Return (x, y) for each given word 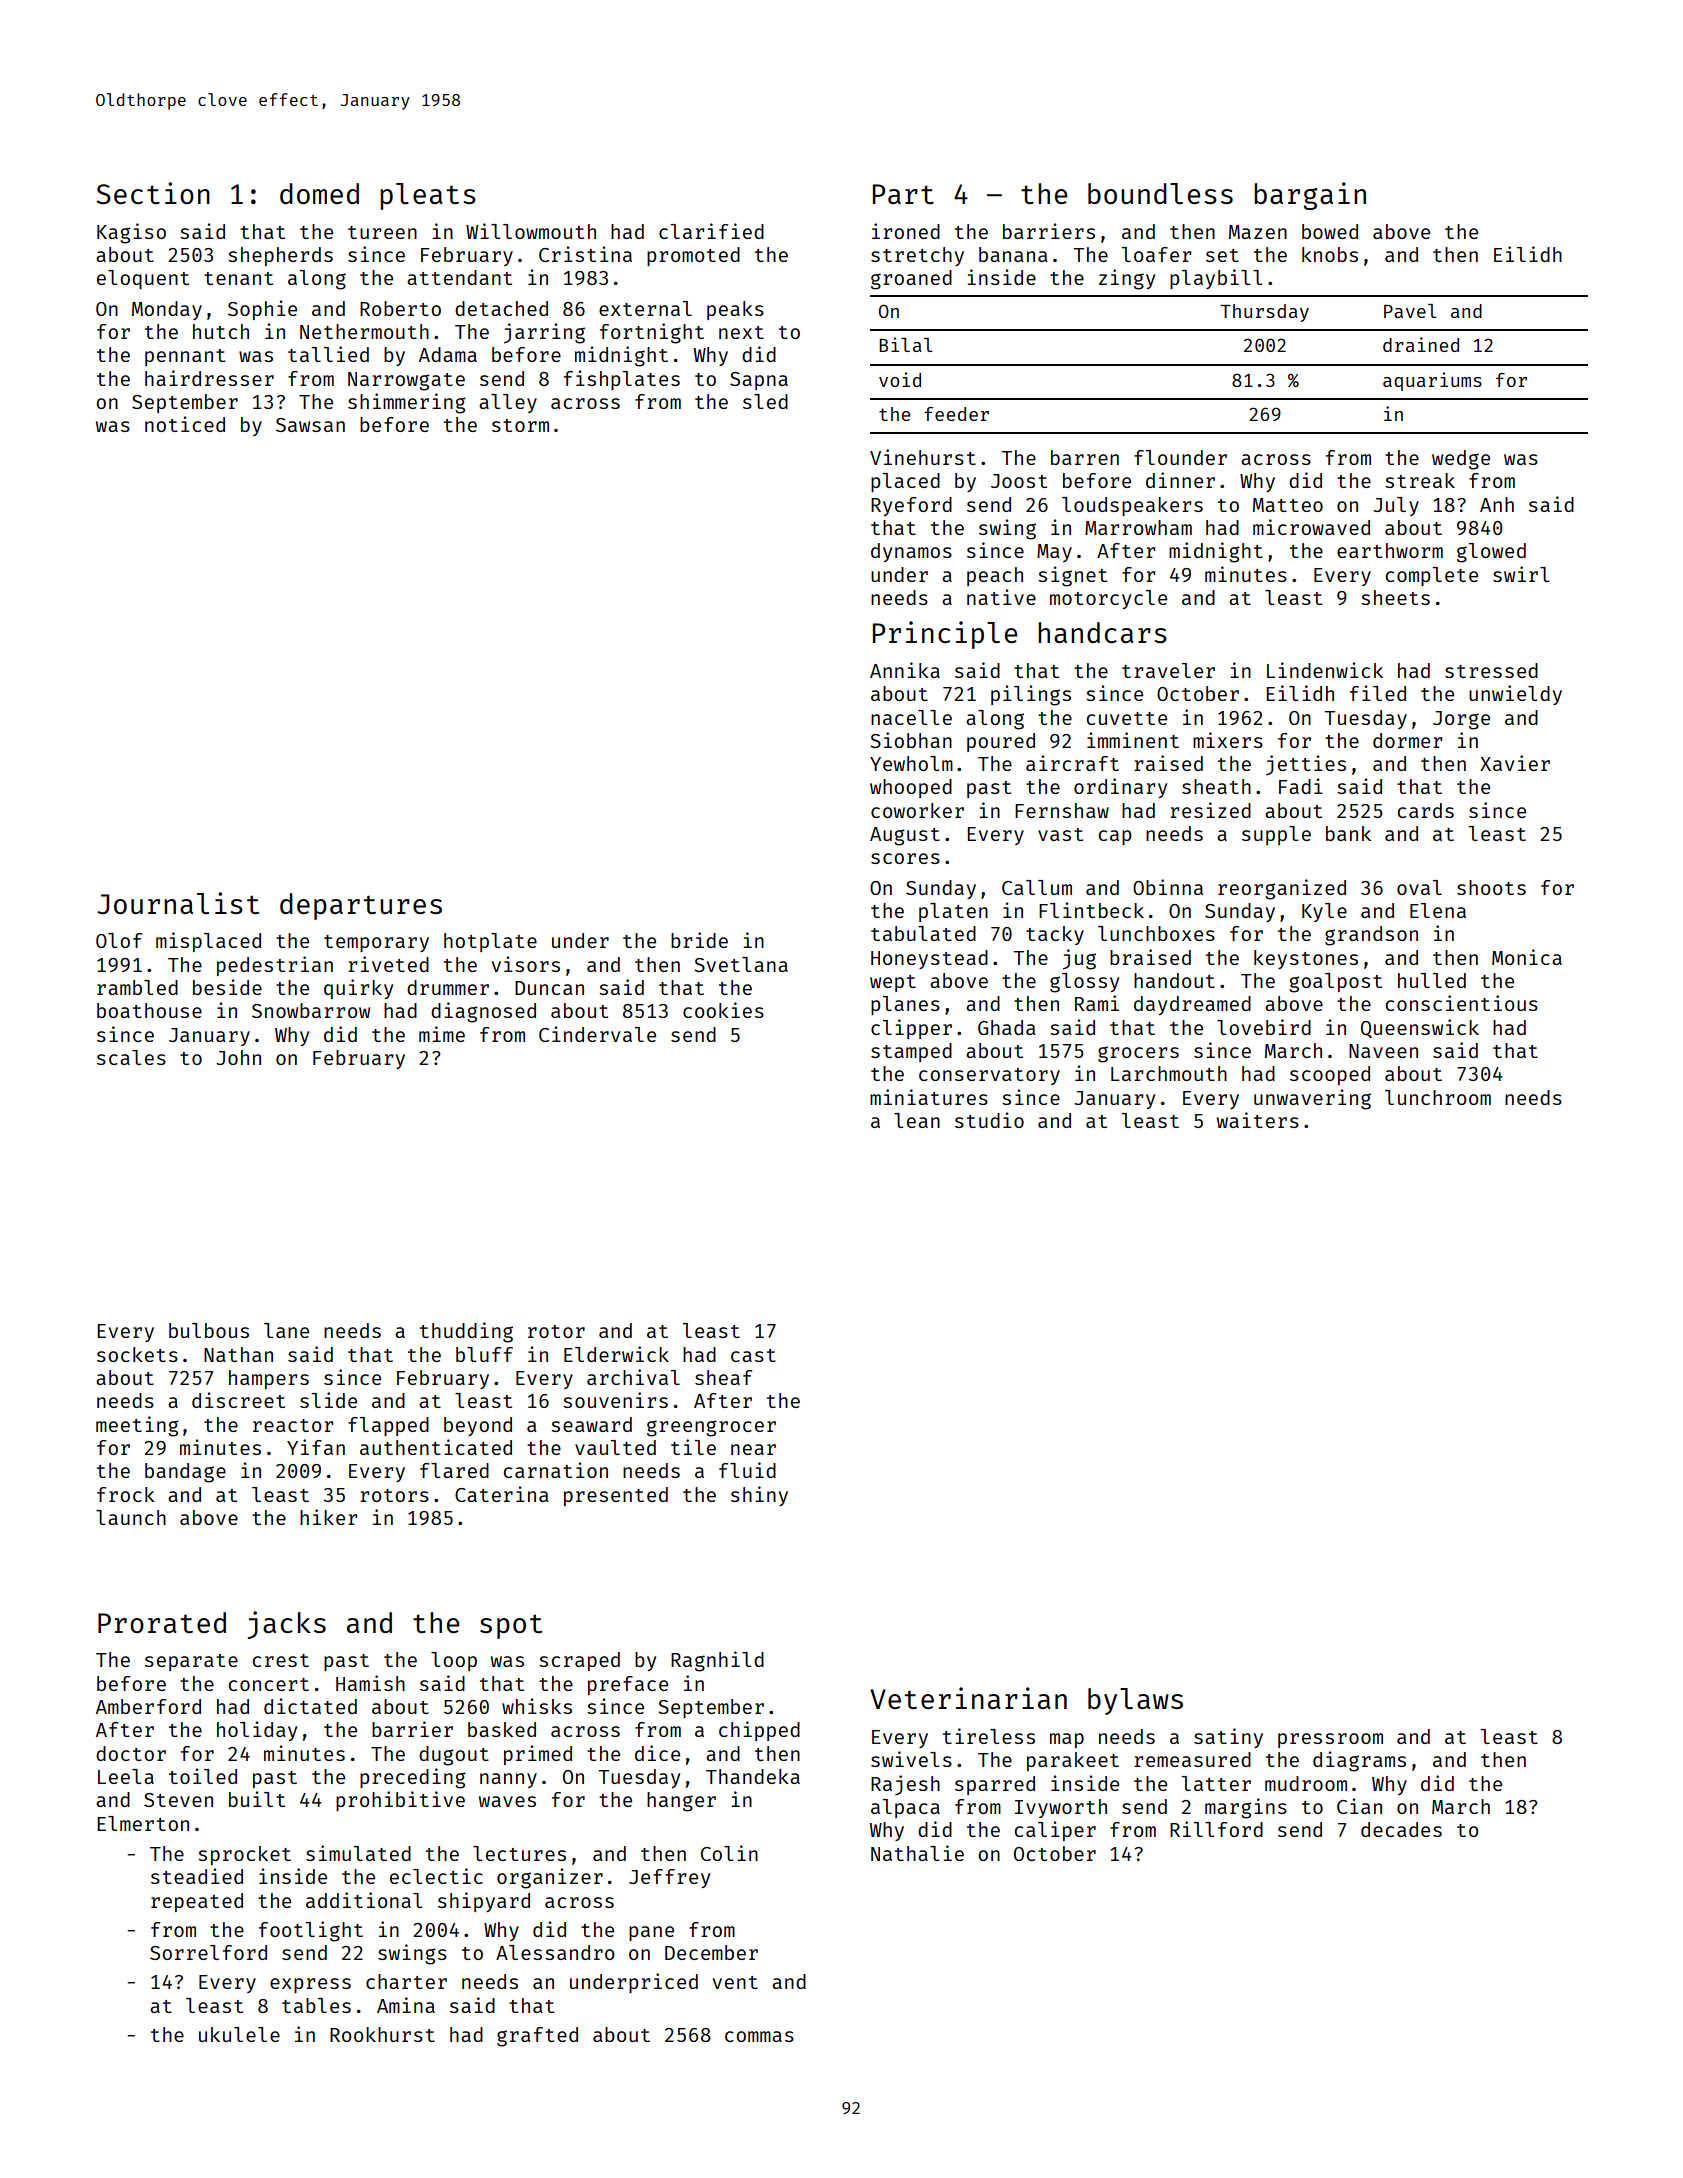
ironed (906, 231)
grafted (537, 2037)
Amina (406, 2005)
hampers (269, 1379)
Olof (119, 940)
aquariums (1432, 381)
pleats (428, 196)
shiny (759, 1496)
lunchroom (1438, 1097)
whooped (911, 788)
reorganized (1282, 889)
